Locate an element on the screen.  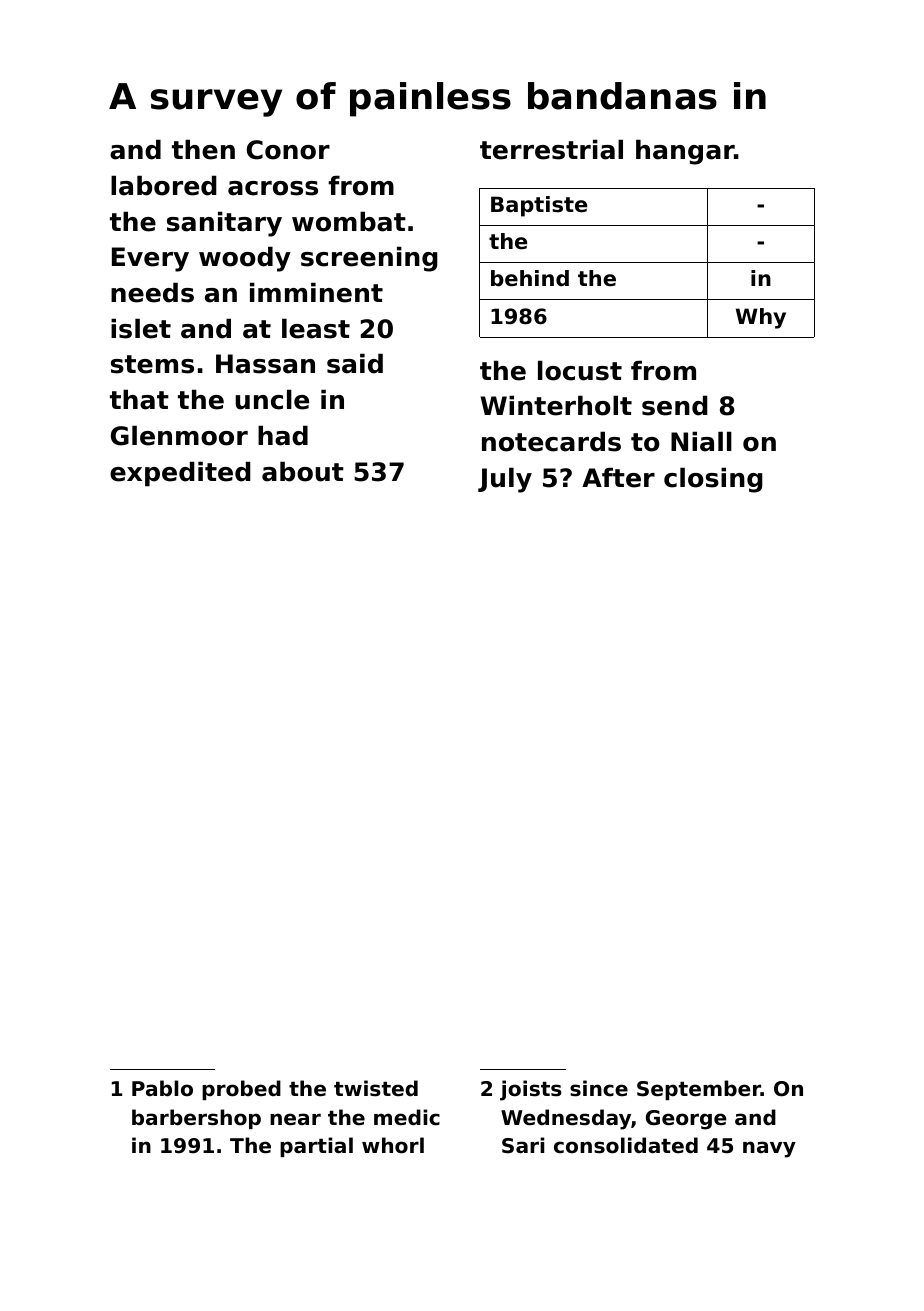
joists is located at coordinates (531, 1090).
